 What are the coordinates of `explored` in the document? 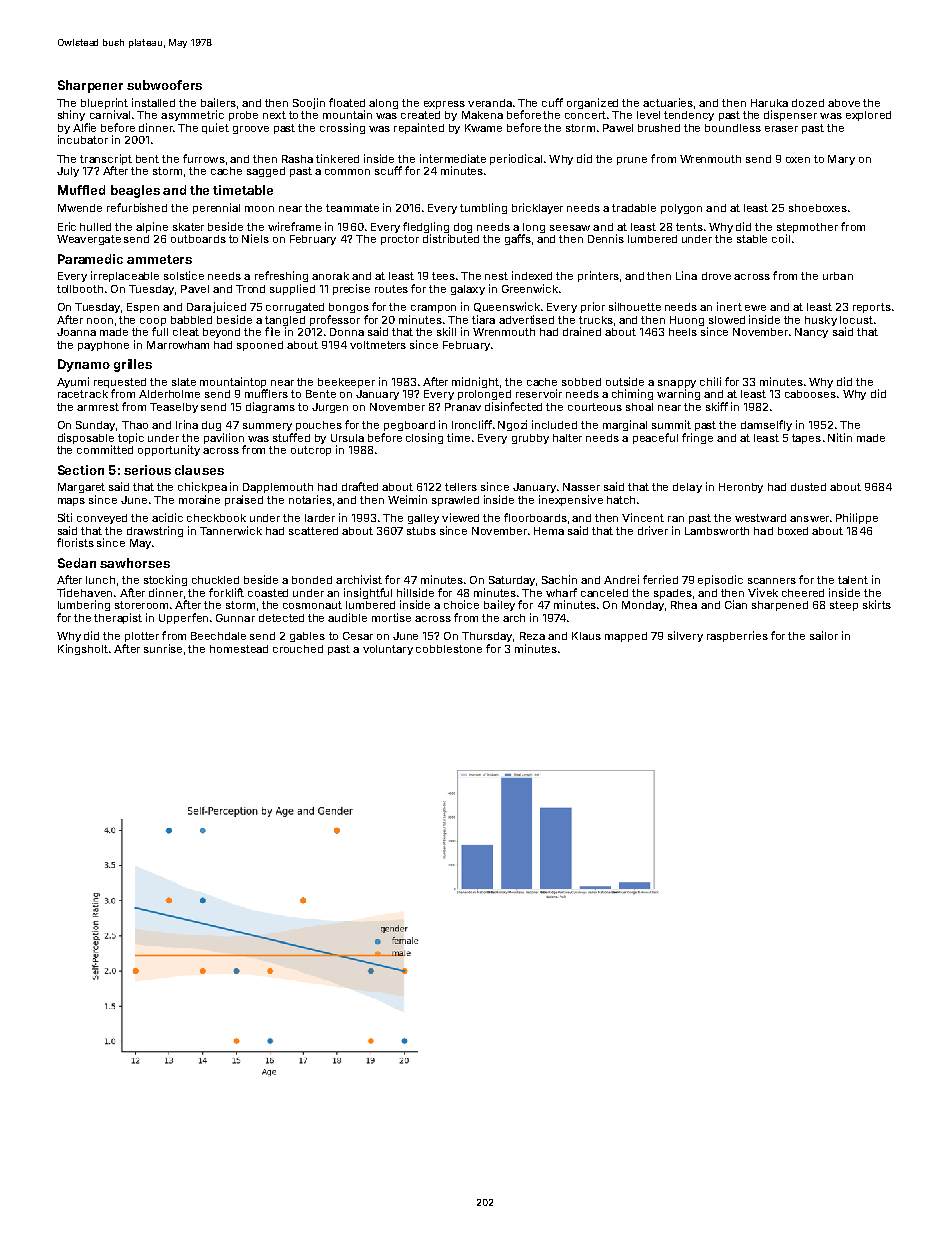 It's located at (868, 116).
